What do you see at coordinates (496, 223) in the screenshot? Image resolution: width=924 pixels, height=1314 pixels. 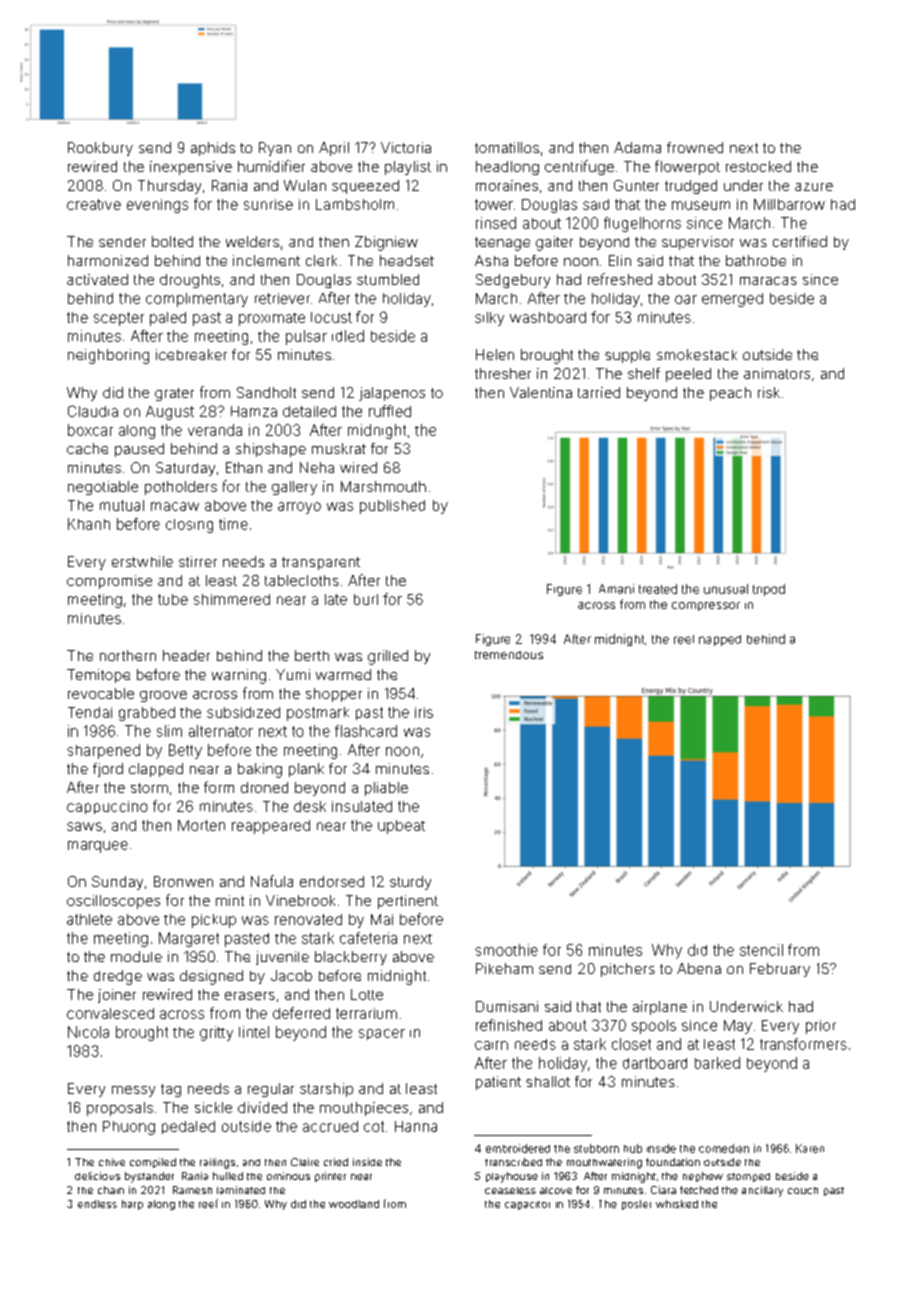 I see `rinsed` at bounding box center [496, 223].
